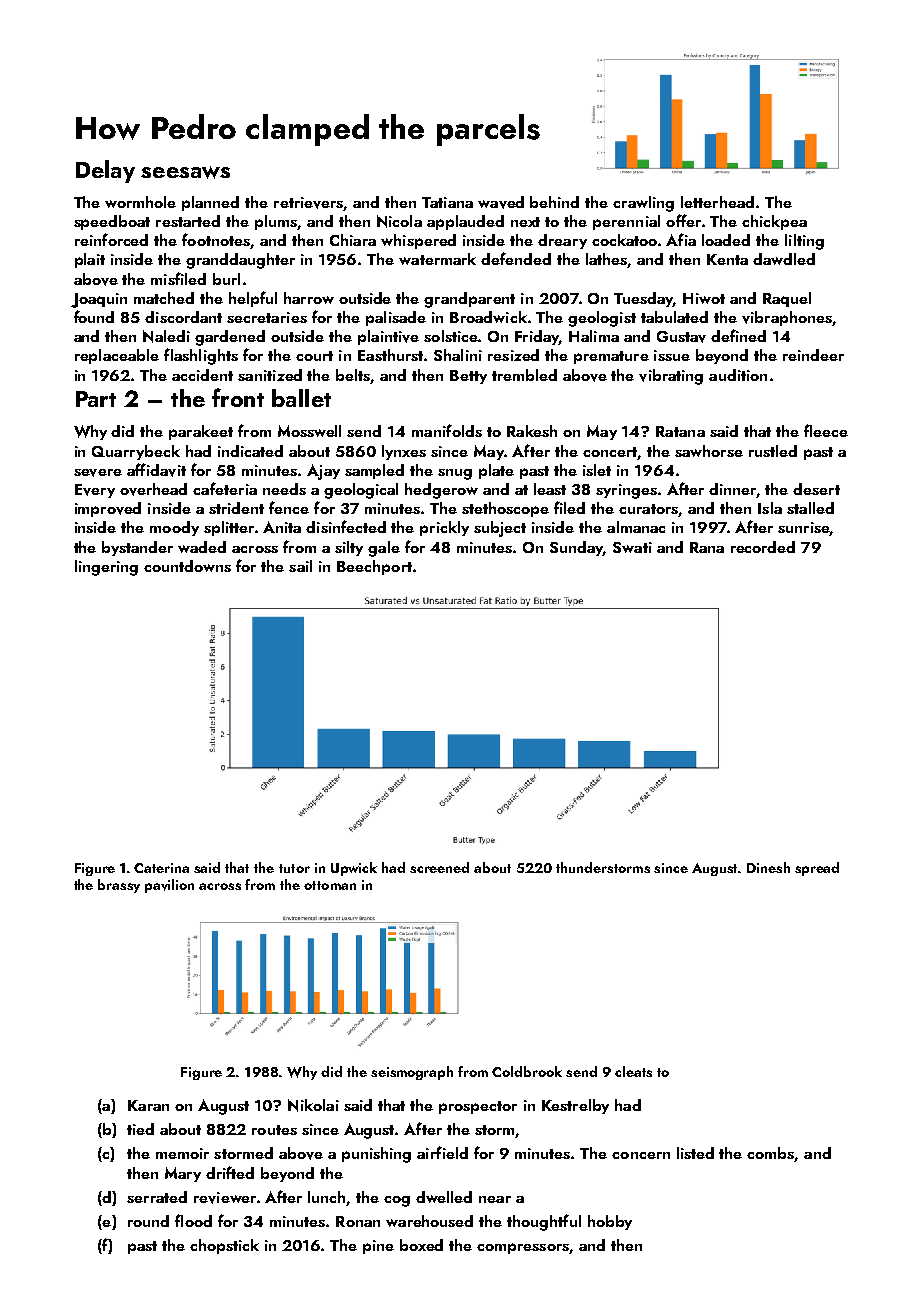 The image size is (924, 1314). I want to click on fleece, so click(826, 430).
